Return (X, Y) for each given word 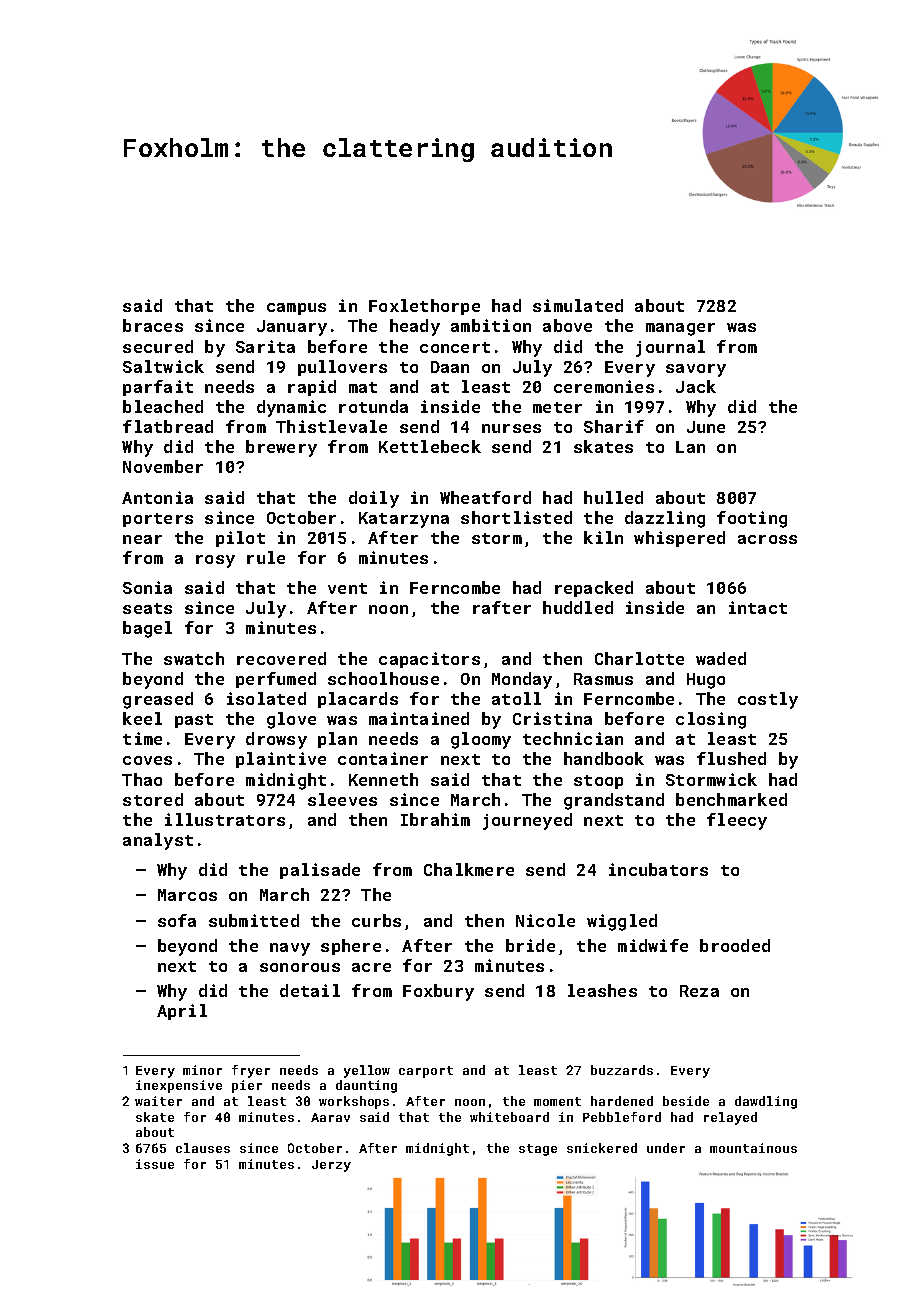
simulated (578, 305)
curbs (376, 920)
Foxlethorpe (424, 307)
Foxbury (438, 992)
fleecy (737, 821)
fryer (251, 1071)
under (666, 1148)
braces (153, 325)
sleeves (342, 799)
